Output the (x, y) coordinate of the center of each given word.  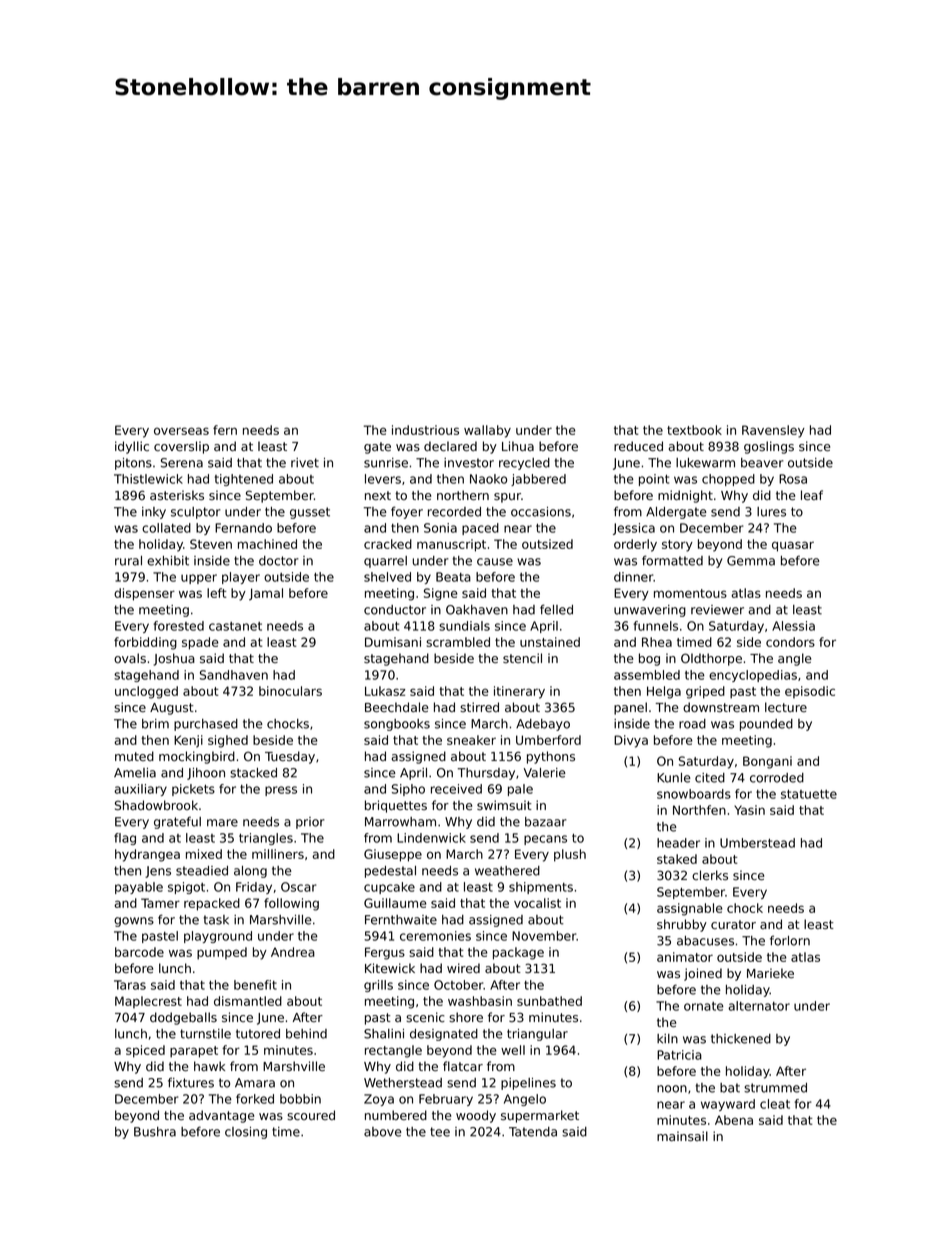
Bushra (155, 1132)
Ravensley (773, 431)
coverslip (181, 447)
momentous (690, 593)
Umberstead (757, 843)
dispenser (144, 594)
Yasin (749, 810)
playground (218, 937)
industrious (425, 430)
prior (310, 823)
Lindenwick (431, 838)
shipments (541, 888)
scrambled (458, 642)
